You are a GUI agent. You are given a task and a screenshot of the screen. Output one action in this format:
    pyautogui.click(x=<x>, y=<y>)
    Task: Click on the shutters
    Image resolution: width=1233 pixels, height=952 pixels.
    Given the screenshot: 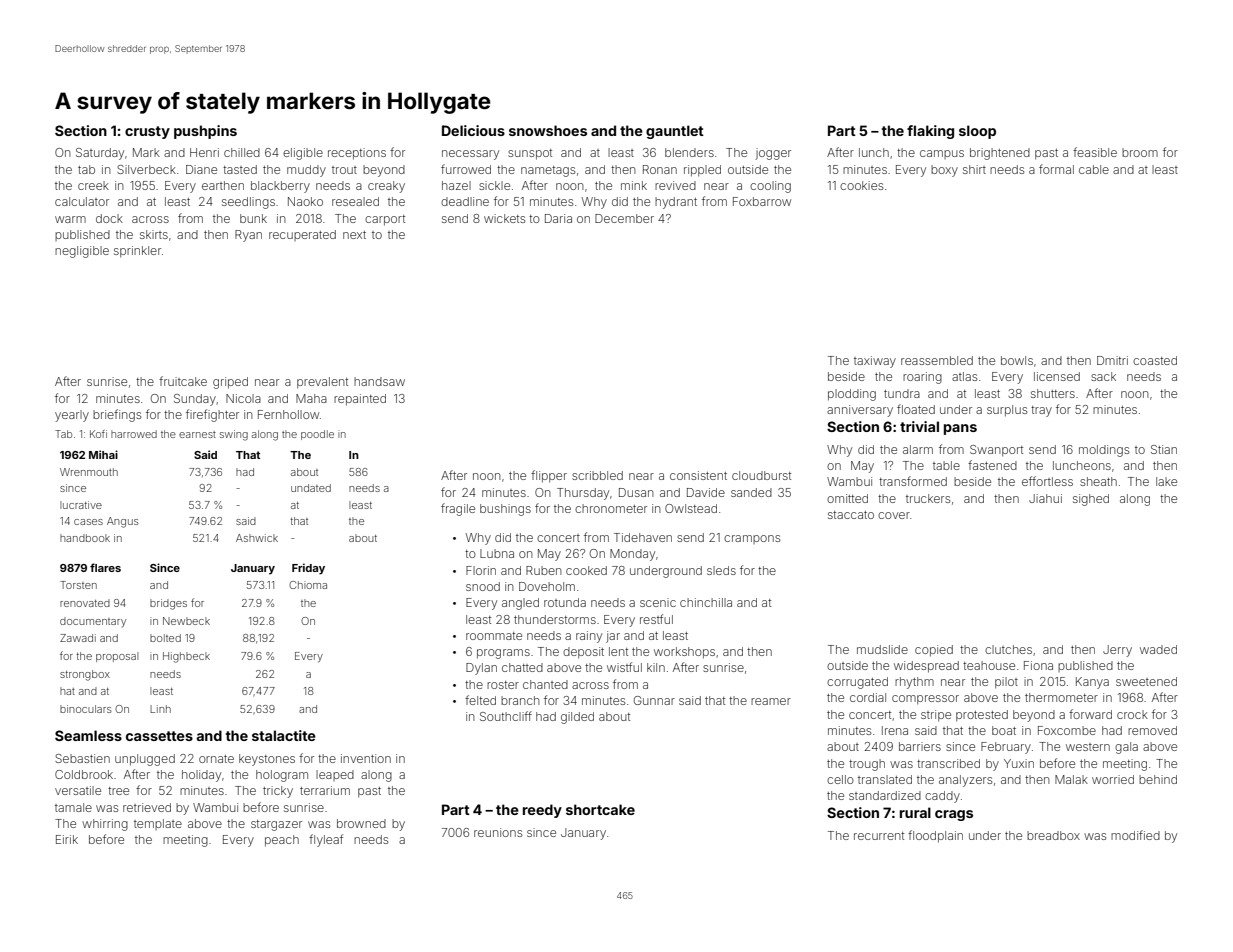 What is the action you would take?
    pyautogui.click(x=1053, y=393)
